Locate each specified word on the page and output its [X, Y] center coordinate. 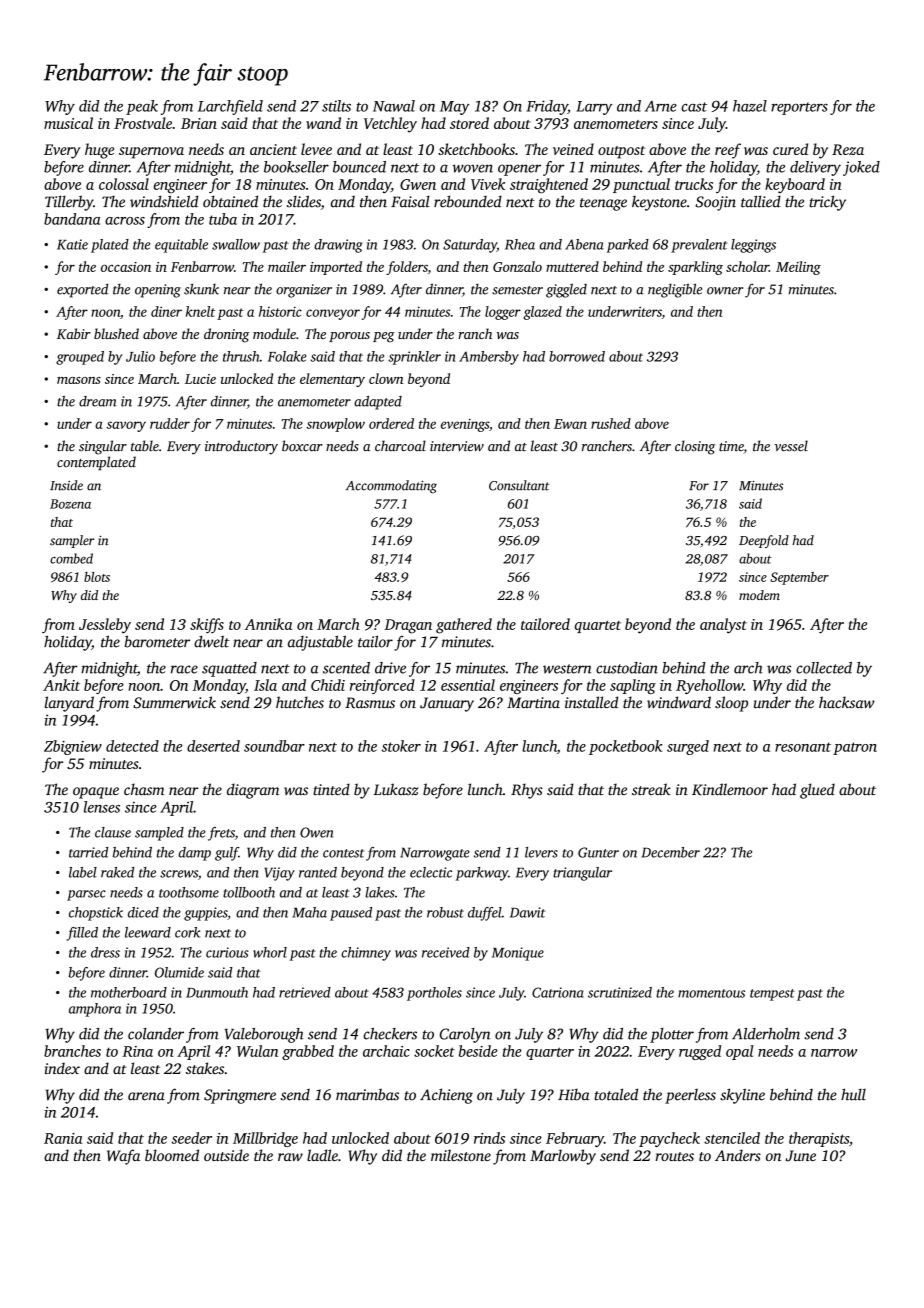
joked [861, 168]
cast [694, 107]
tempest [772, 995]
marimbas [367, 1095]
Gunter [598, 852]
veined [573, 149]
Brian [199, 123]
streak [651, 789]
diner [166, 311]
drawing [338, 246]
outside [226, 1155]
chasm [144, 789]
